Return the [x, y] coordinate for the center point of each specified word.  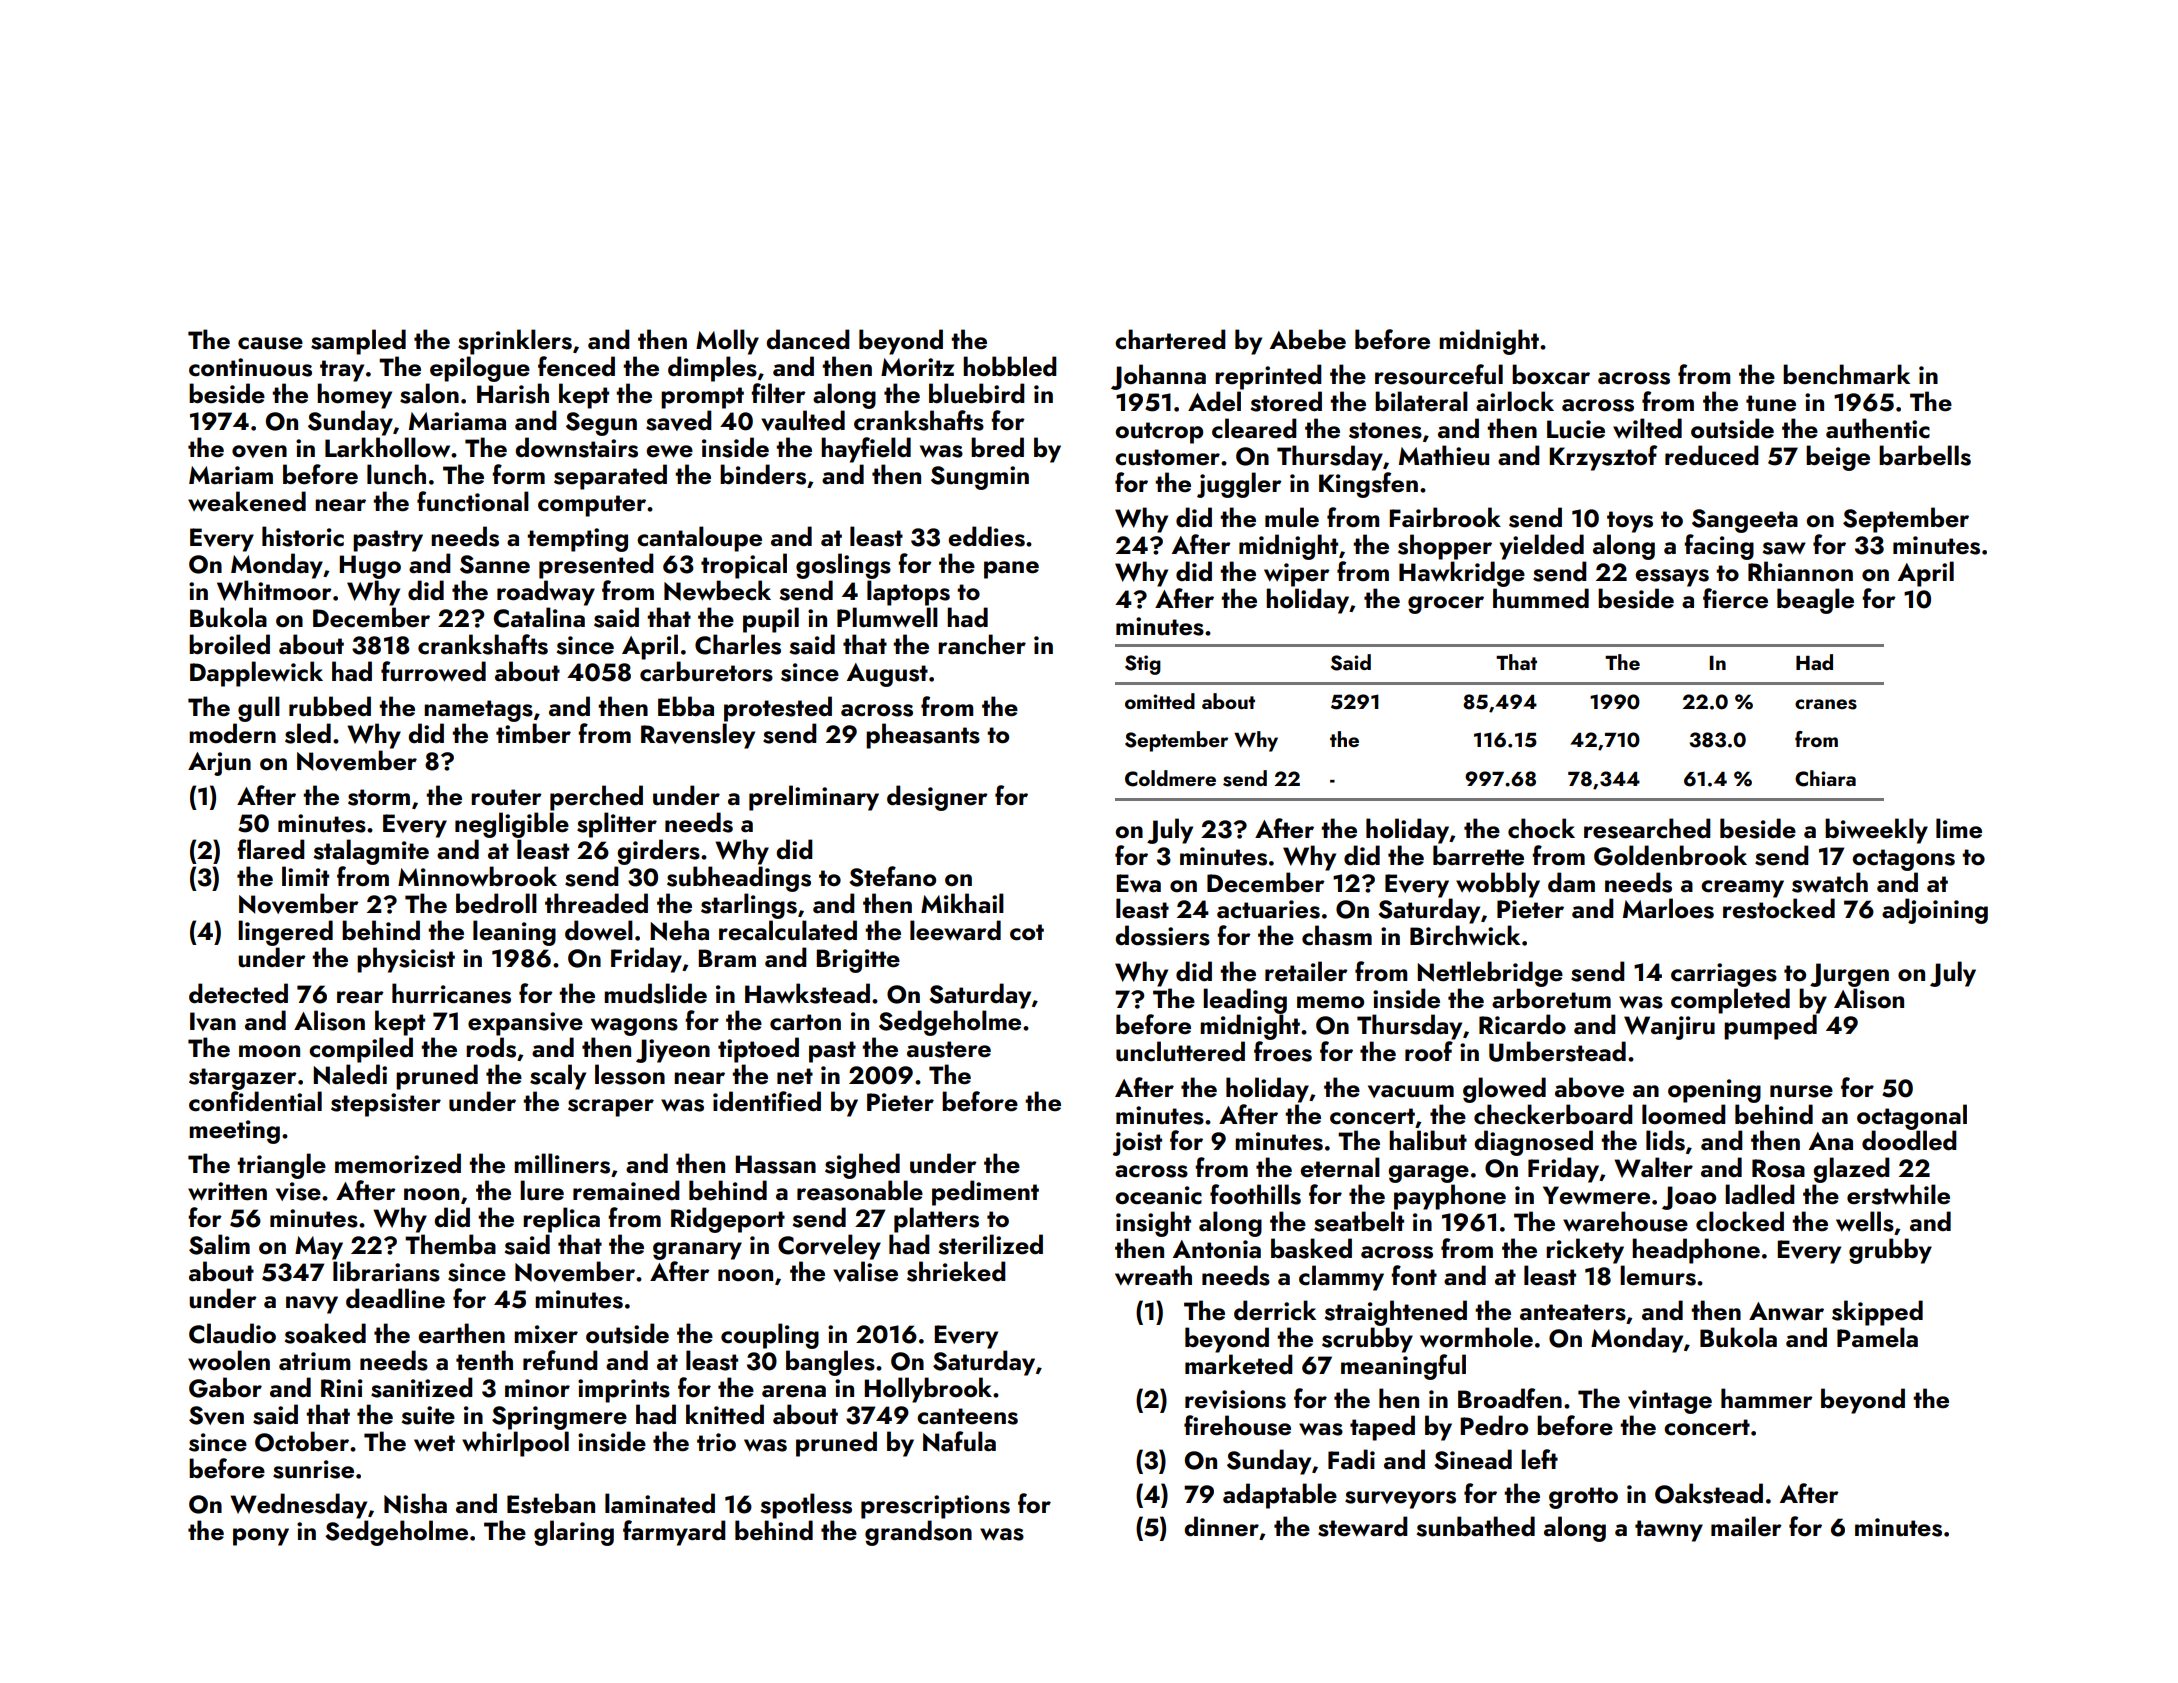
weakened [247, 501]
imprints [624, 1391]
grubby [1890, 1251]
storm [379, 797]
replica [561, 1220]
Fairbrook [1445, 517]
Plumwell [887, 617]
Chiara [1825, 778]
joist [1137, 1144]
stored [1286, 401]
